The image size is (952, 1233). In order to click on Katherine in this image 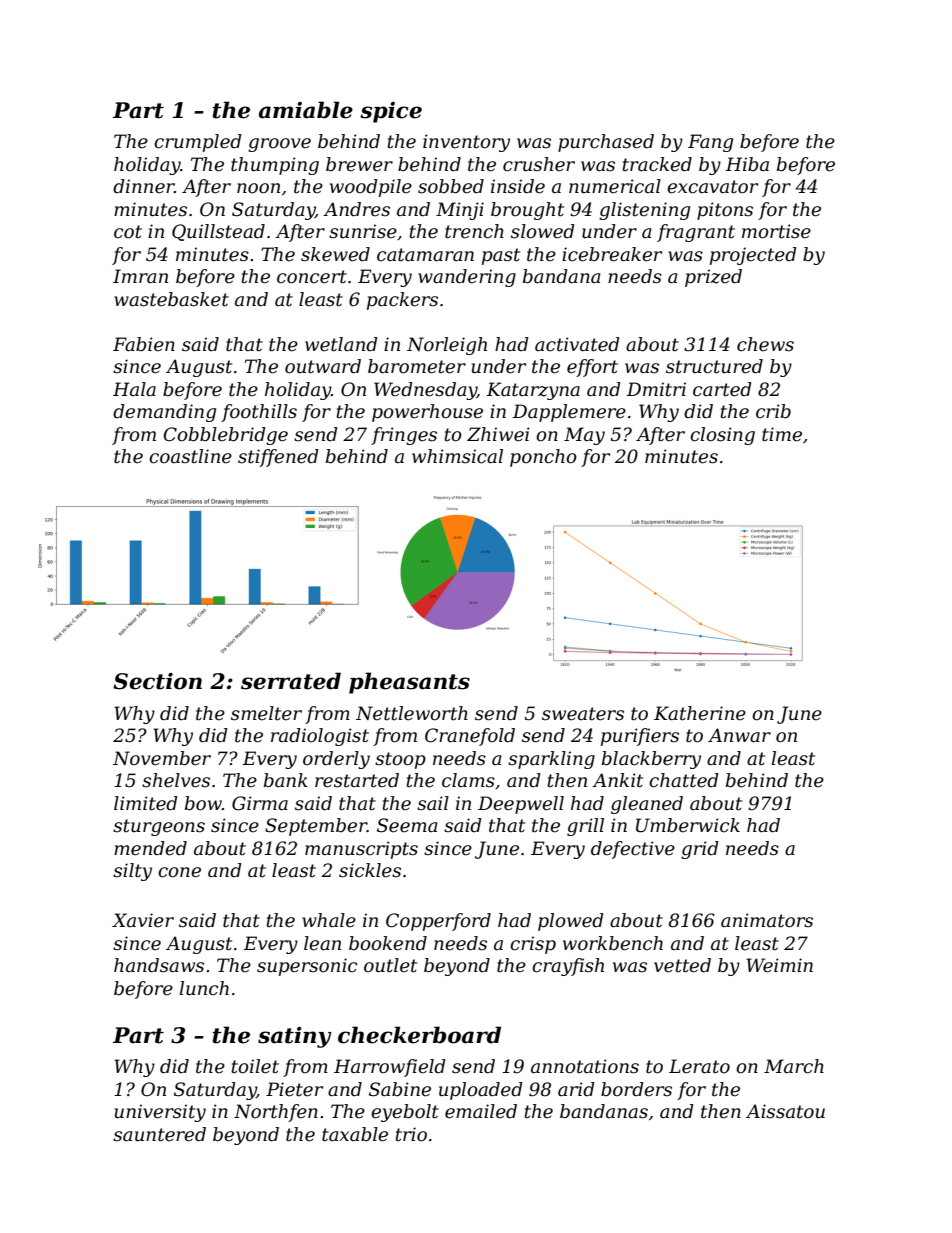, I will do `click(700, 713)`.
